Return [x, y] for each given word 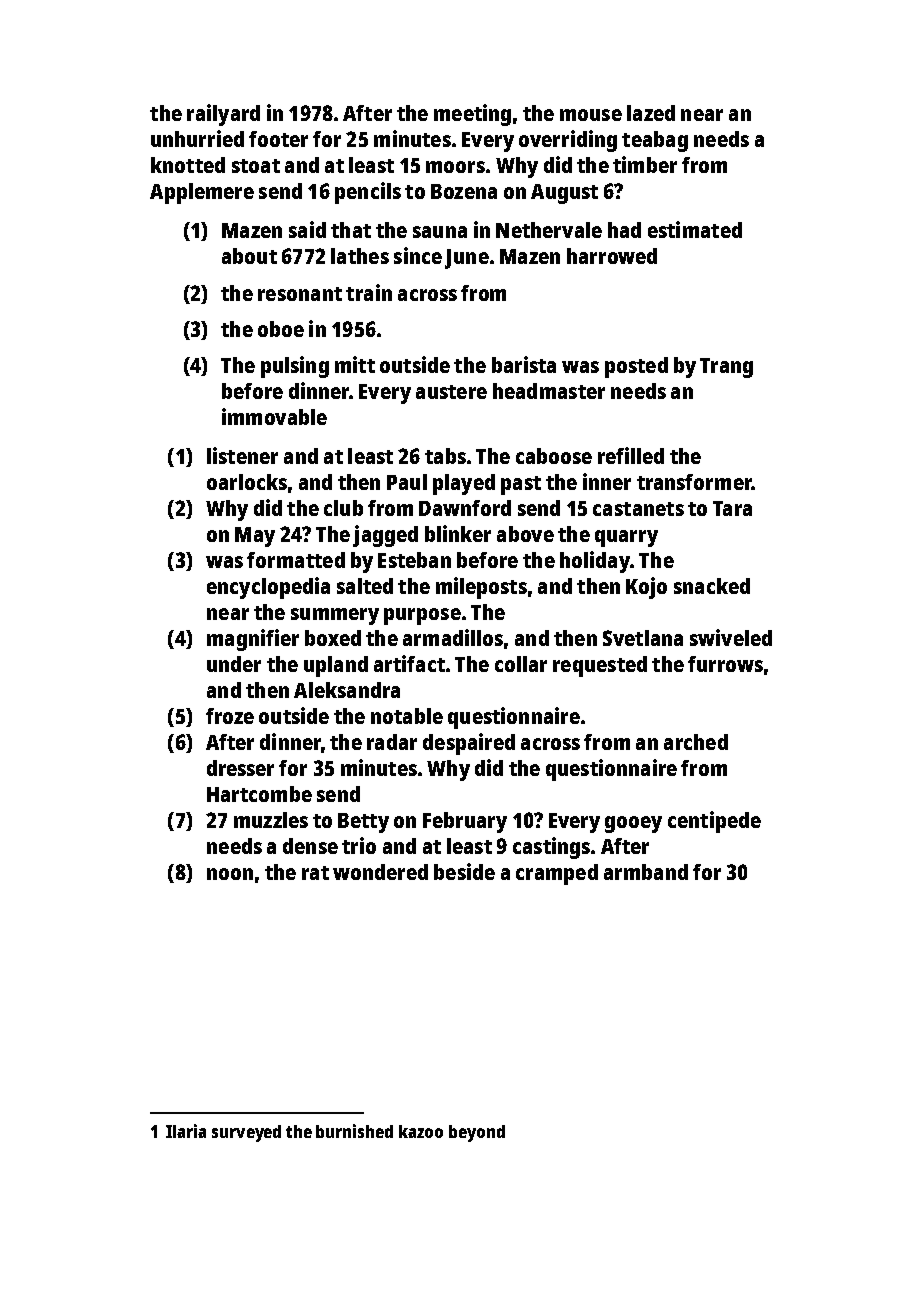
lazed [651, 113]
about [249, 256]
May [255, 537]
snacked [712, 586]
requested [600, 666]
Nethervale [549, 230]
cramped [557, 874]
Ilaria [186, 1131]
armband [646, 872]
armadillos [453, 637]
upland [336, 666]
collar [521, 664]
